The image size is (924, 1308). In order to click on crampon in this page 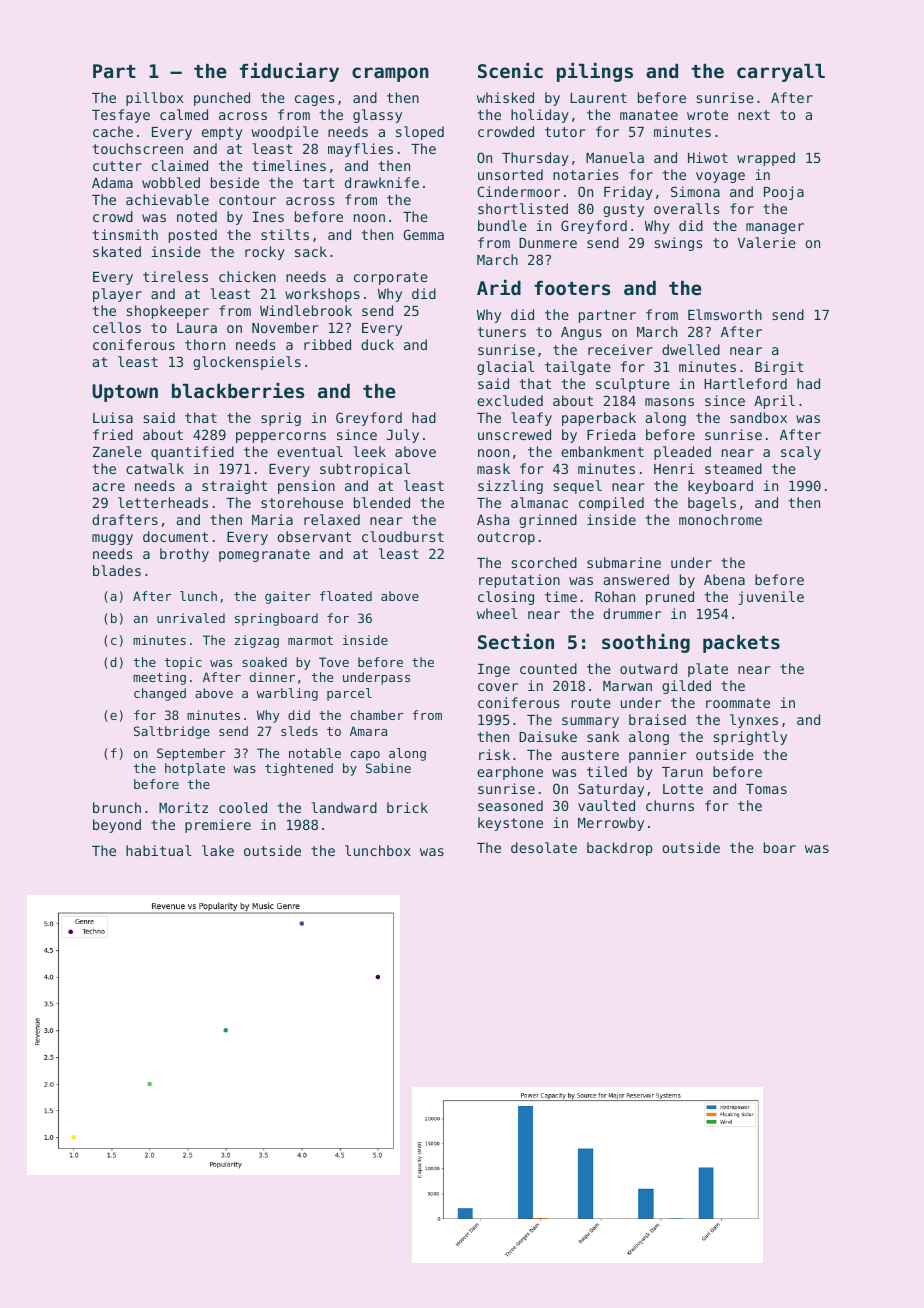, I will do `click(390, 74)`.
